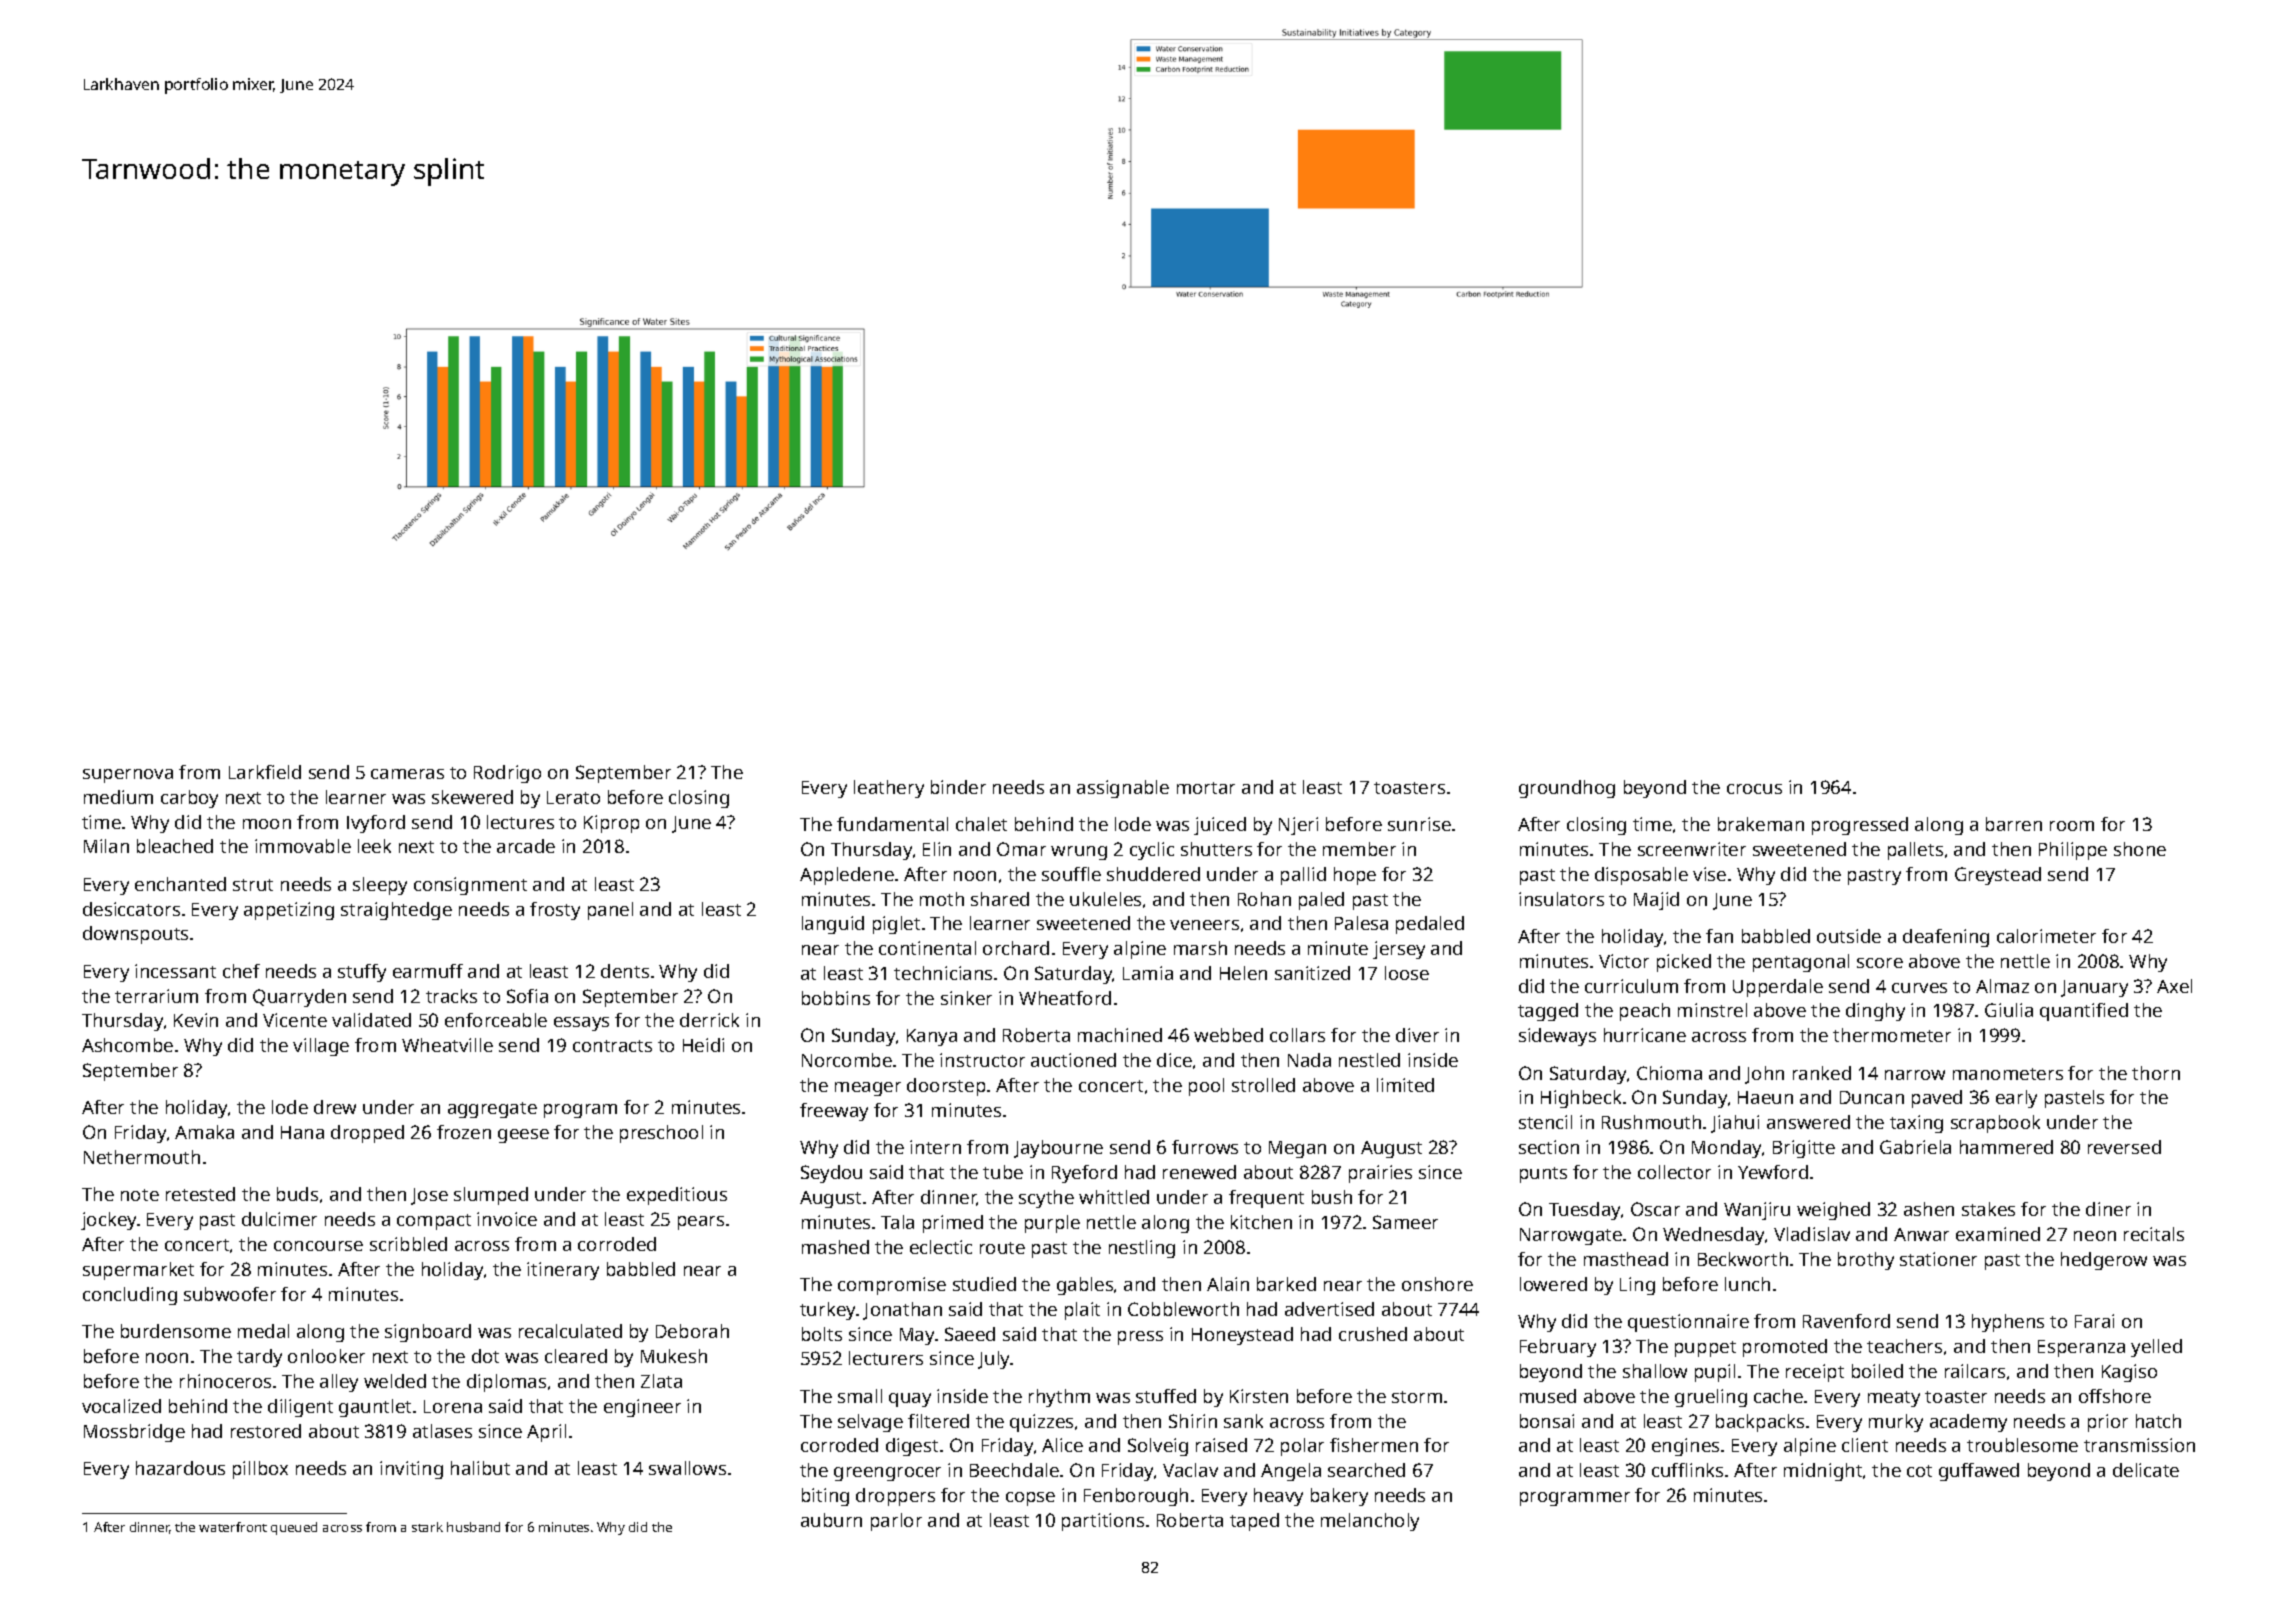  What do you see at coordinates (1206, 1087) in the page?
I see `pool` at bounding box center [1206, 1087].
